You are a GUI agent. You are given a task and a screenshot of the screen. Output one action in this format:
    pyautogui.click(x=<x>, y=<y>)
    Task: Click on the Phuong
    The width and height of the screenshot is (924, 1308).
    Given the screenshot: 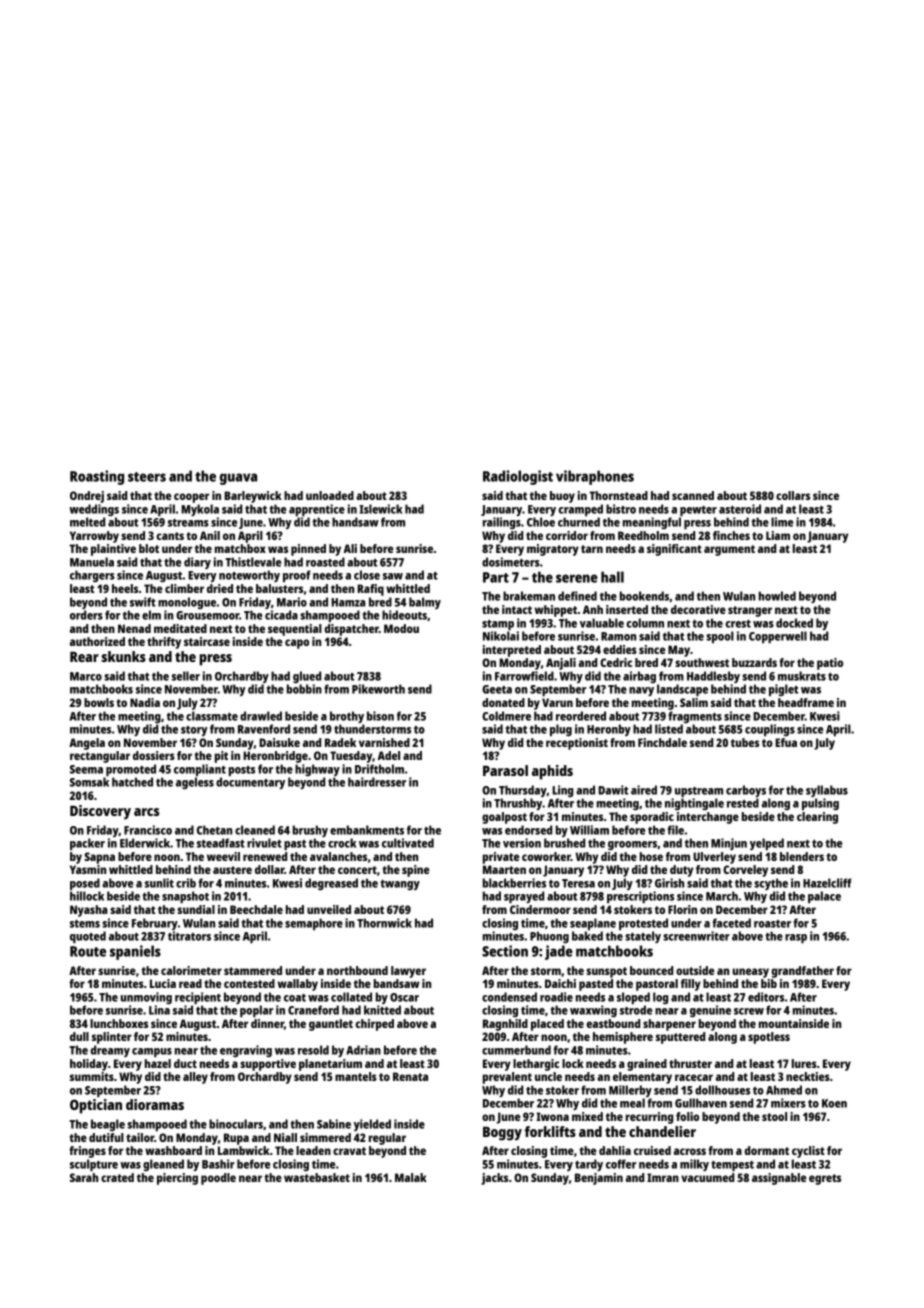 What is the action you would take?
    pyautogui.click(x=549, y=937)
